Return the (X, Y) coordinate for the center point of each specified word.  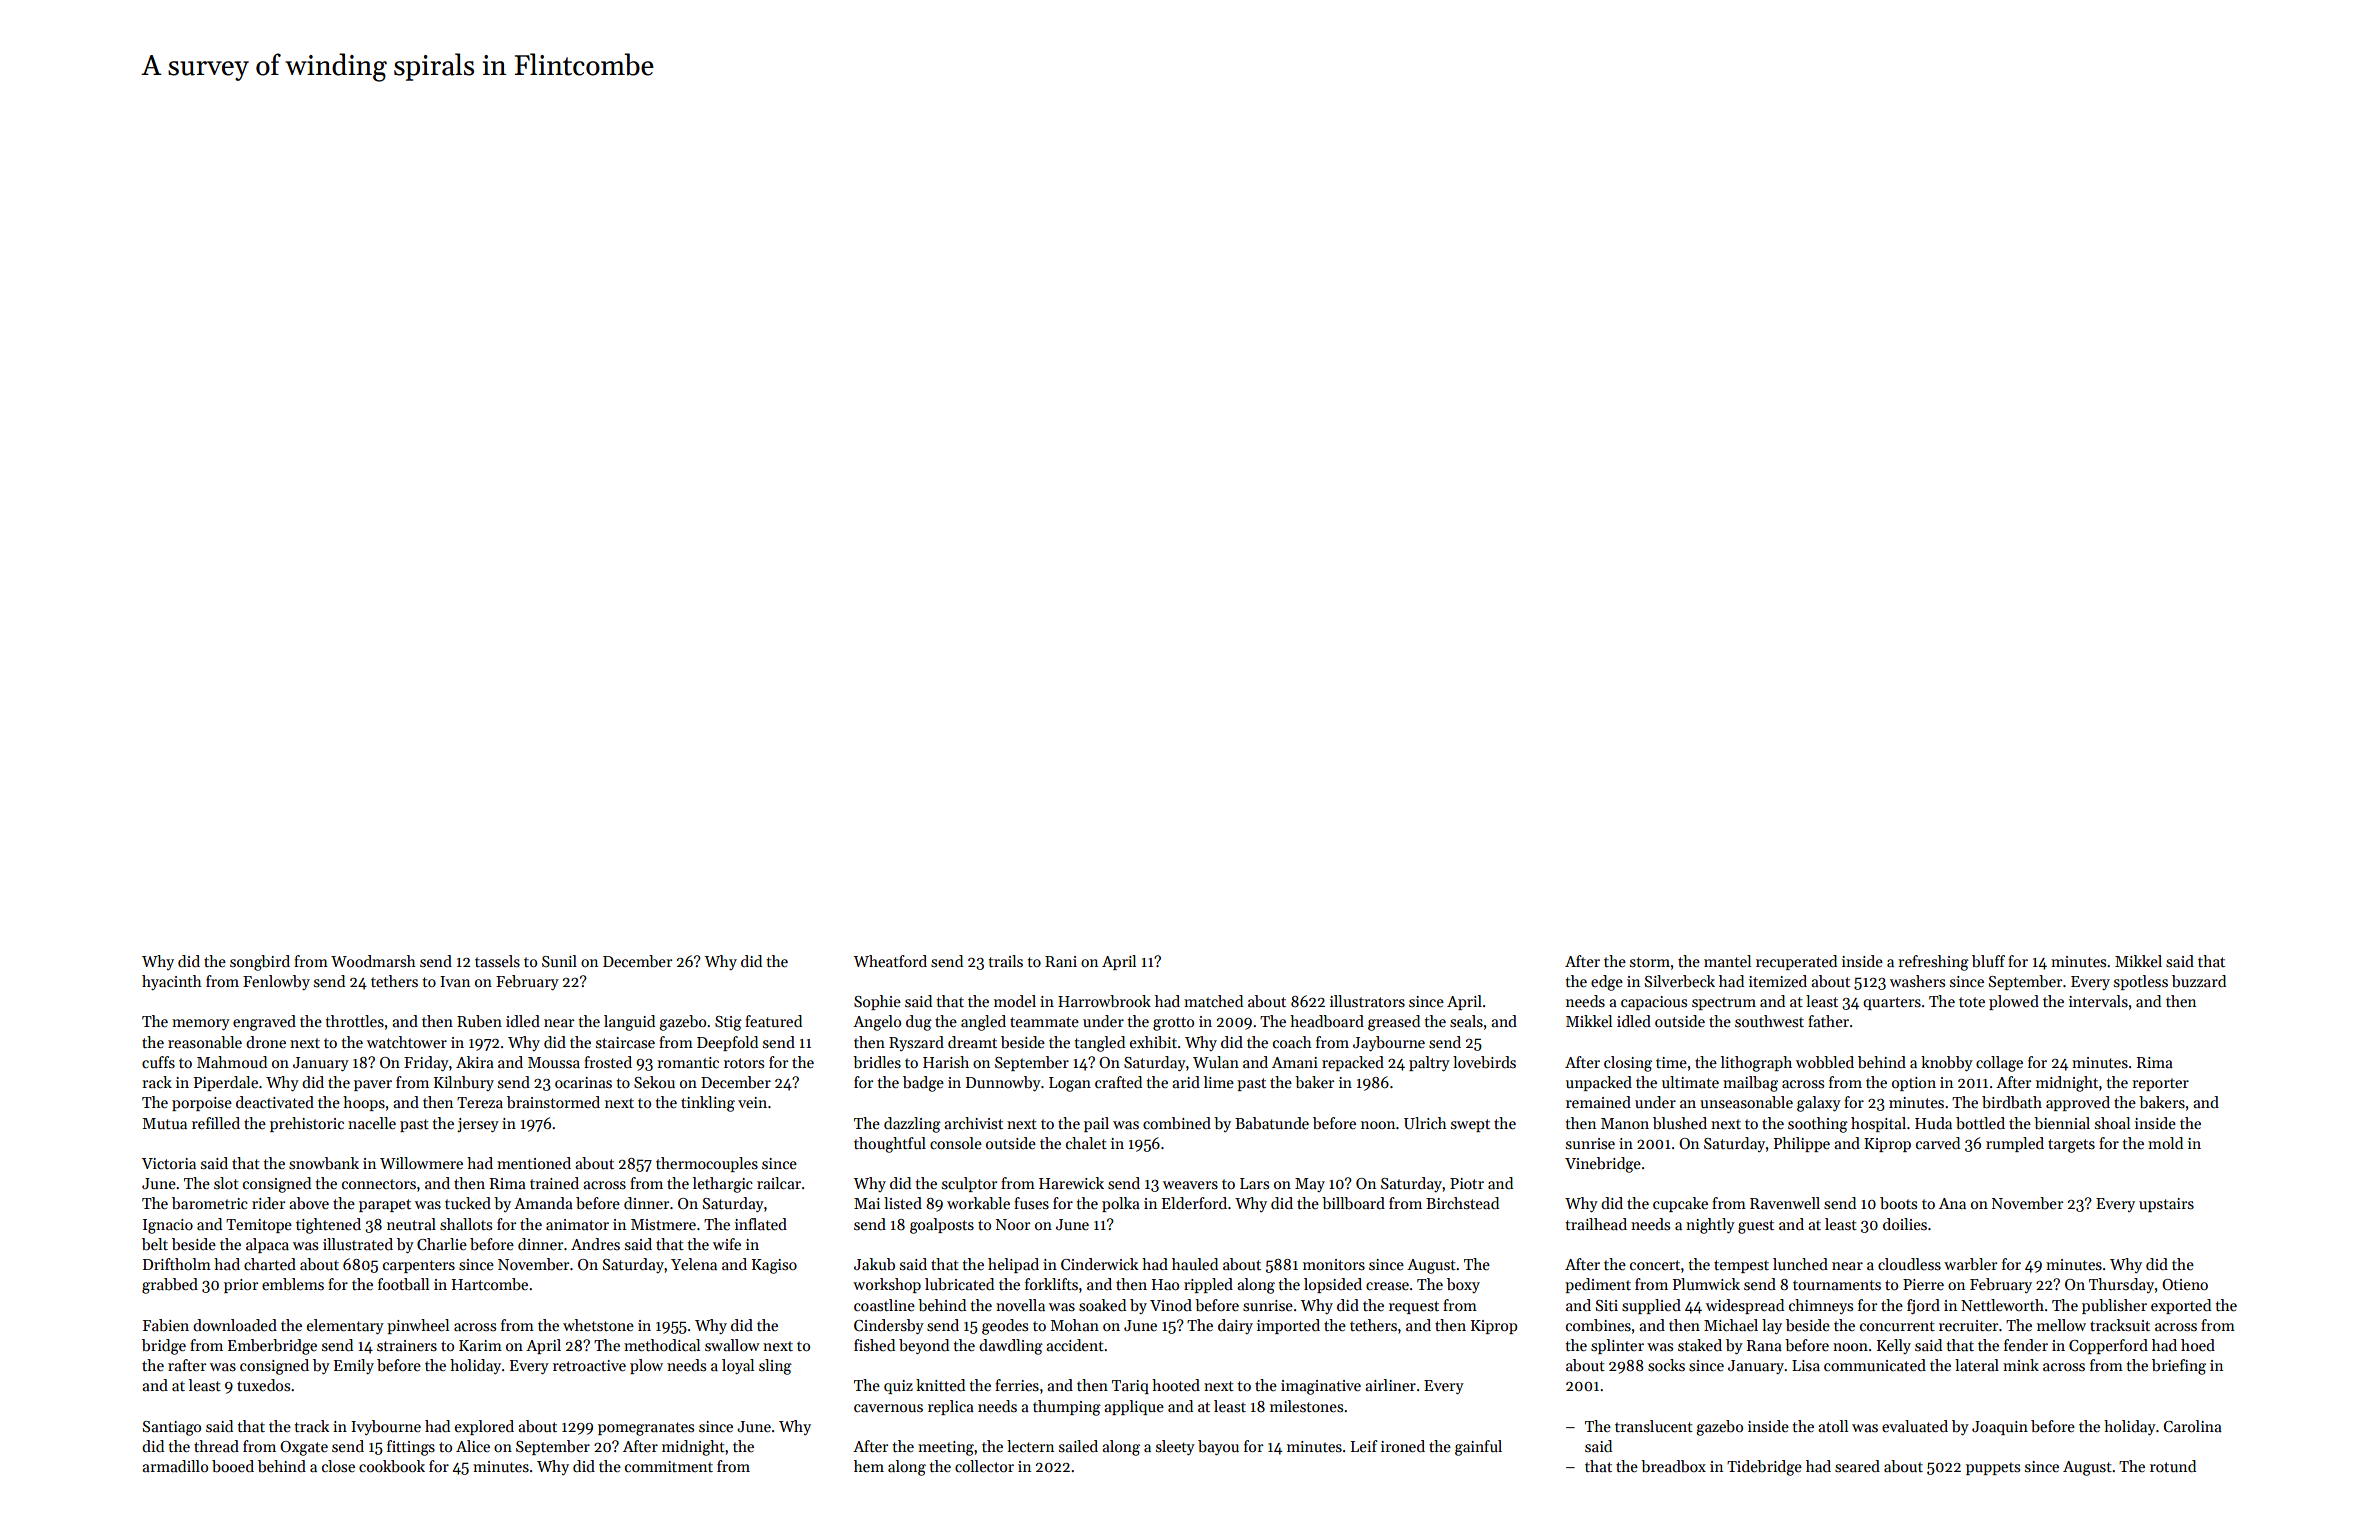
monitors (1334, 1264)
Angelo (877, 1023)
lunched (1800, 1264)
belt (155, 1244)
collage (1999, 1064)
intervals (2098, 1001)
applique (1134, 1407)
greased (1394, 1023)
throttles (355, 1021)
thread (216, 1446)
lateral (1977, 1365)
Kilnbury (464, 1083)
